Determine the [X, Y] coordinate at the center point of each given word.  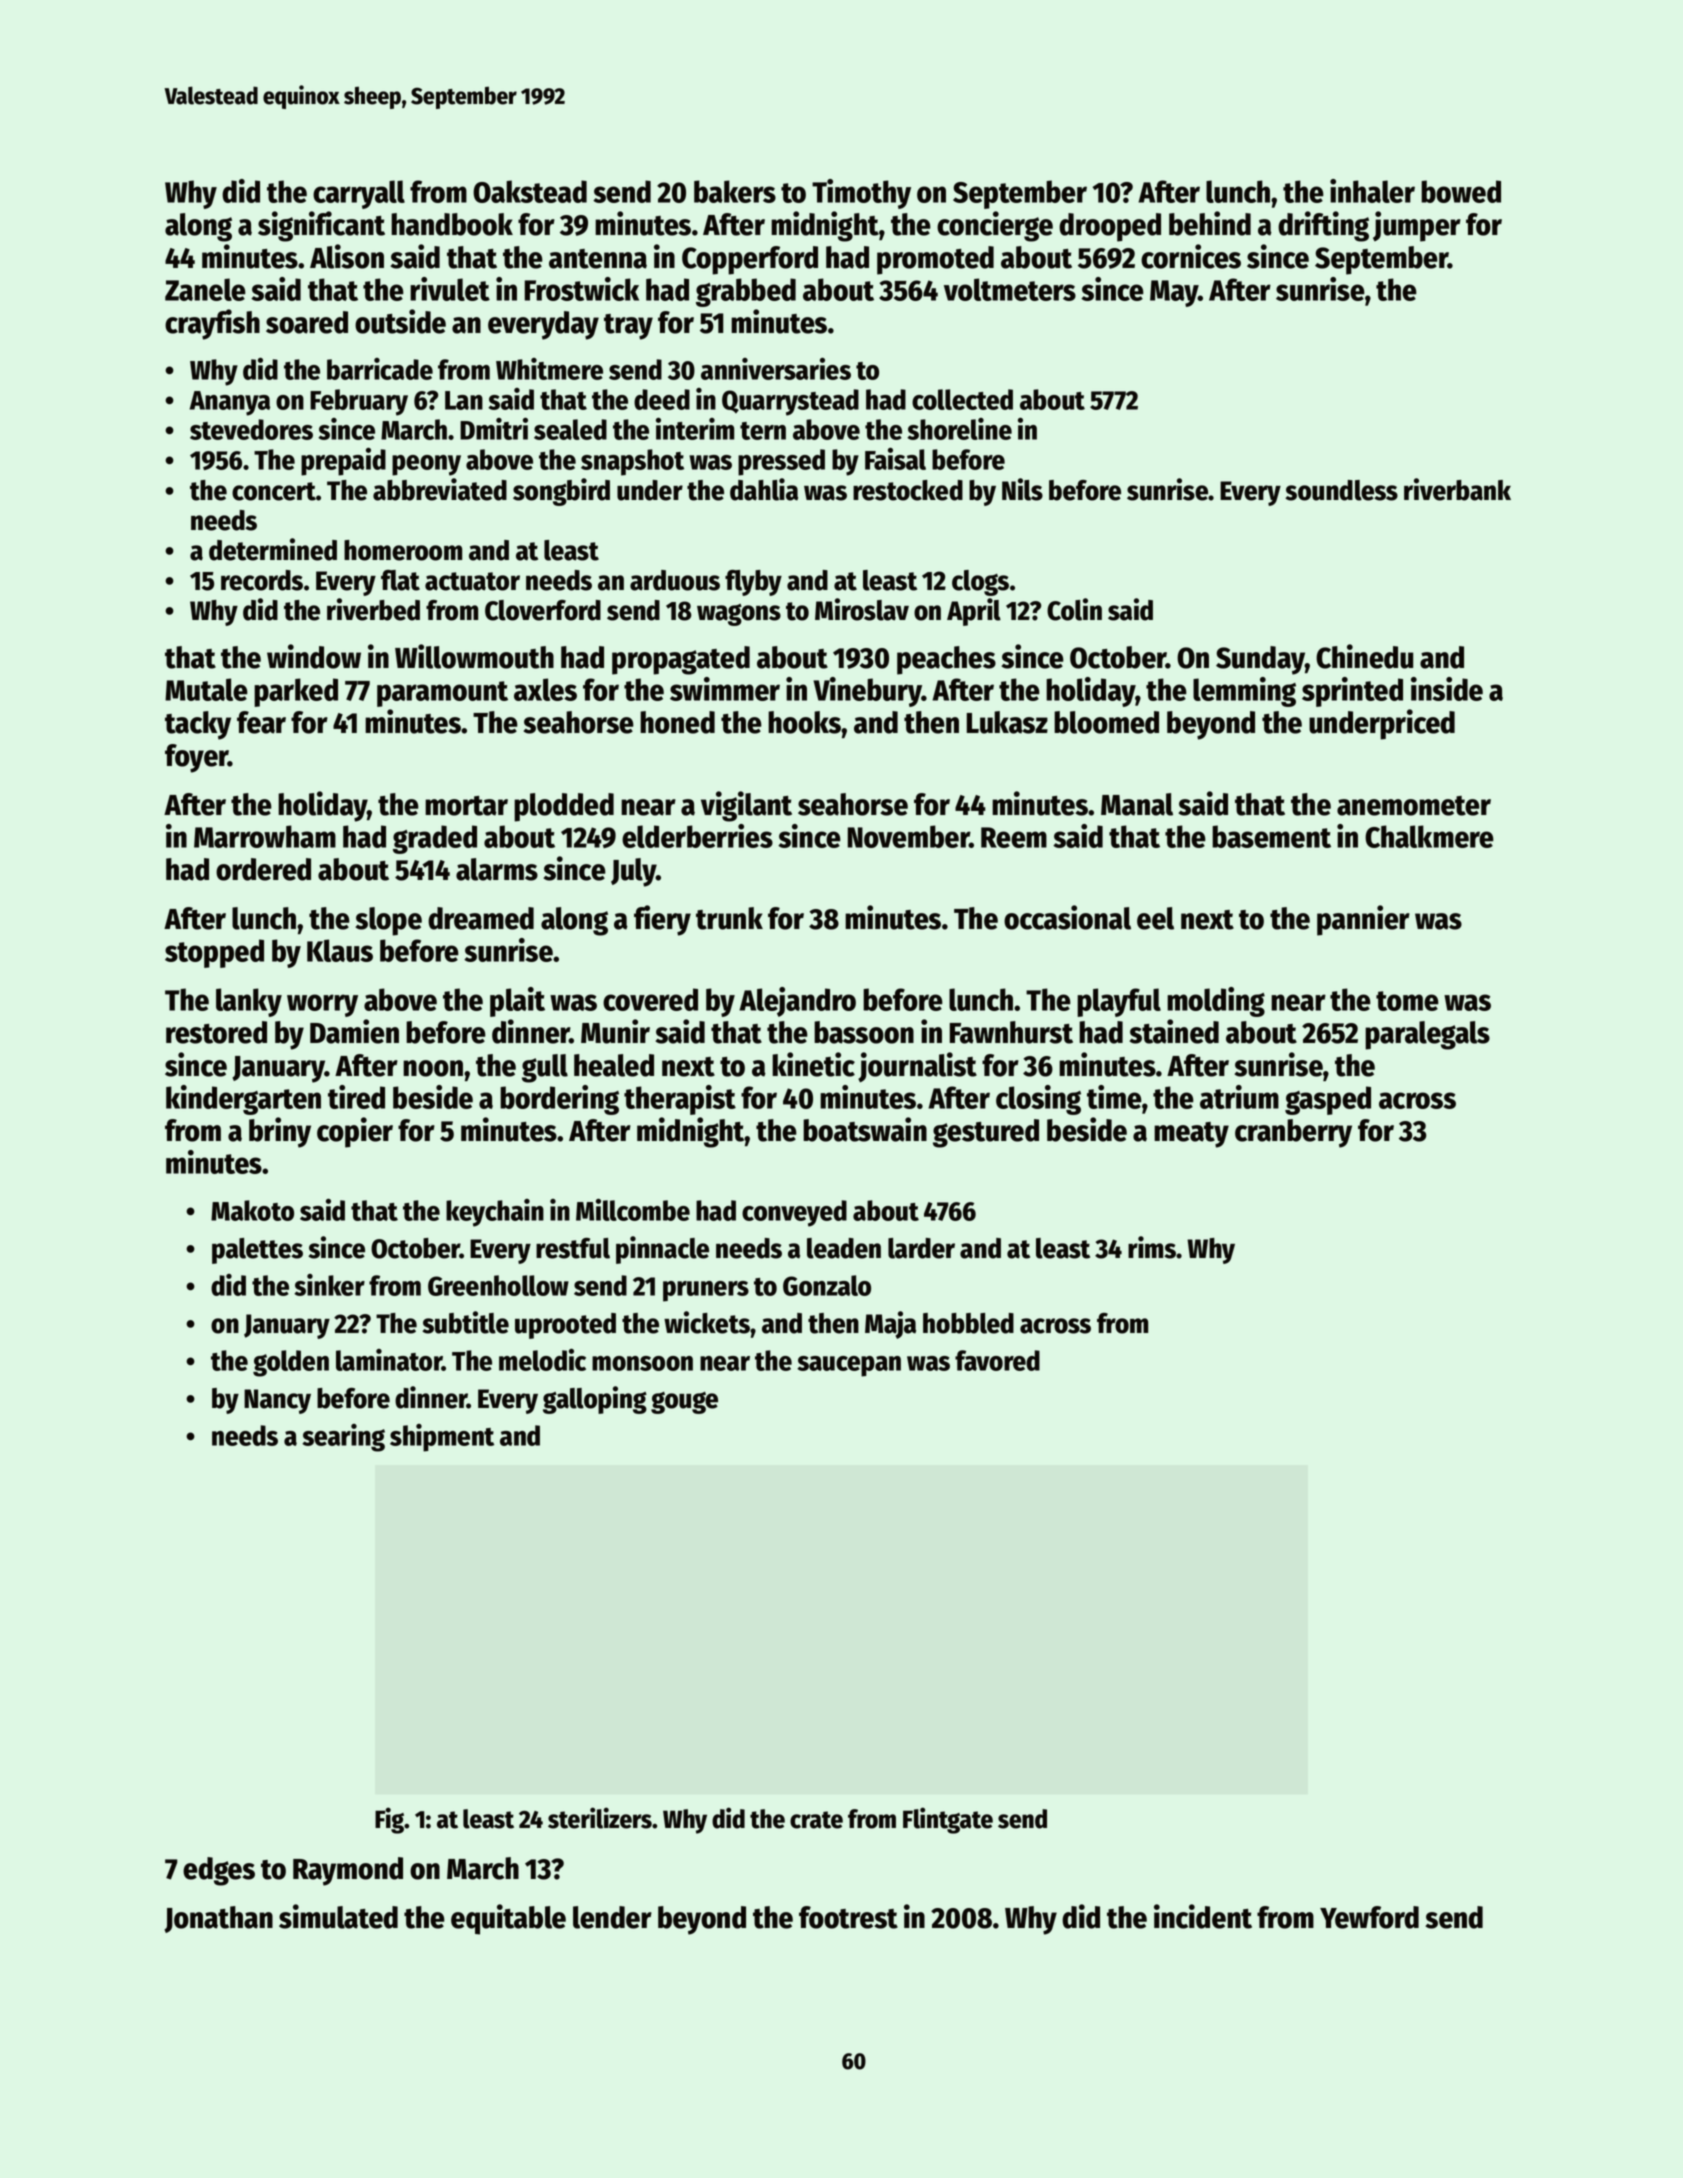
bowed [1461, 191]
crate [816, 1820]
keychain [495, 1213]
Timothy [861, 194]
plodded [564, 807]
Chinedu [1364, 656]
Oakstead [530, 191]
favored [997, 1360]
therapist [680, 1100]
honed [677, 722]
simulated [338, 1916]
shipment [442, 1438]
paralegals [1427, 1035]
